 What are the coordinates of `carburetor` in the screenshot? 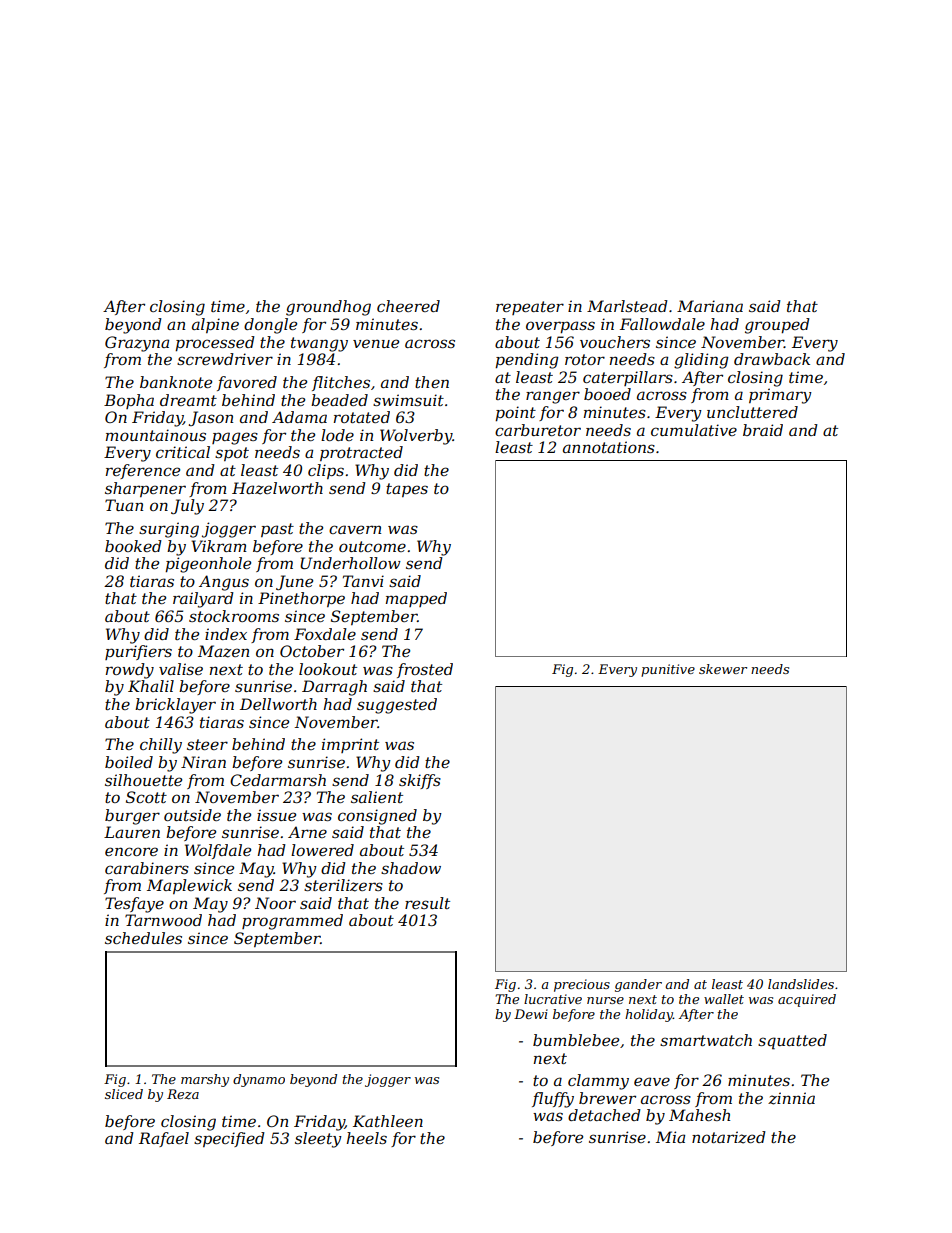 It's located at (538, 430).
